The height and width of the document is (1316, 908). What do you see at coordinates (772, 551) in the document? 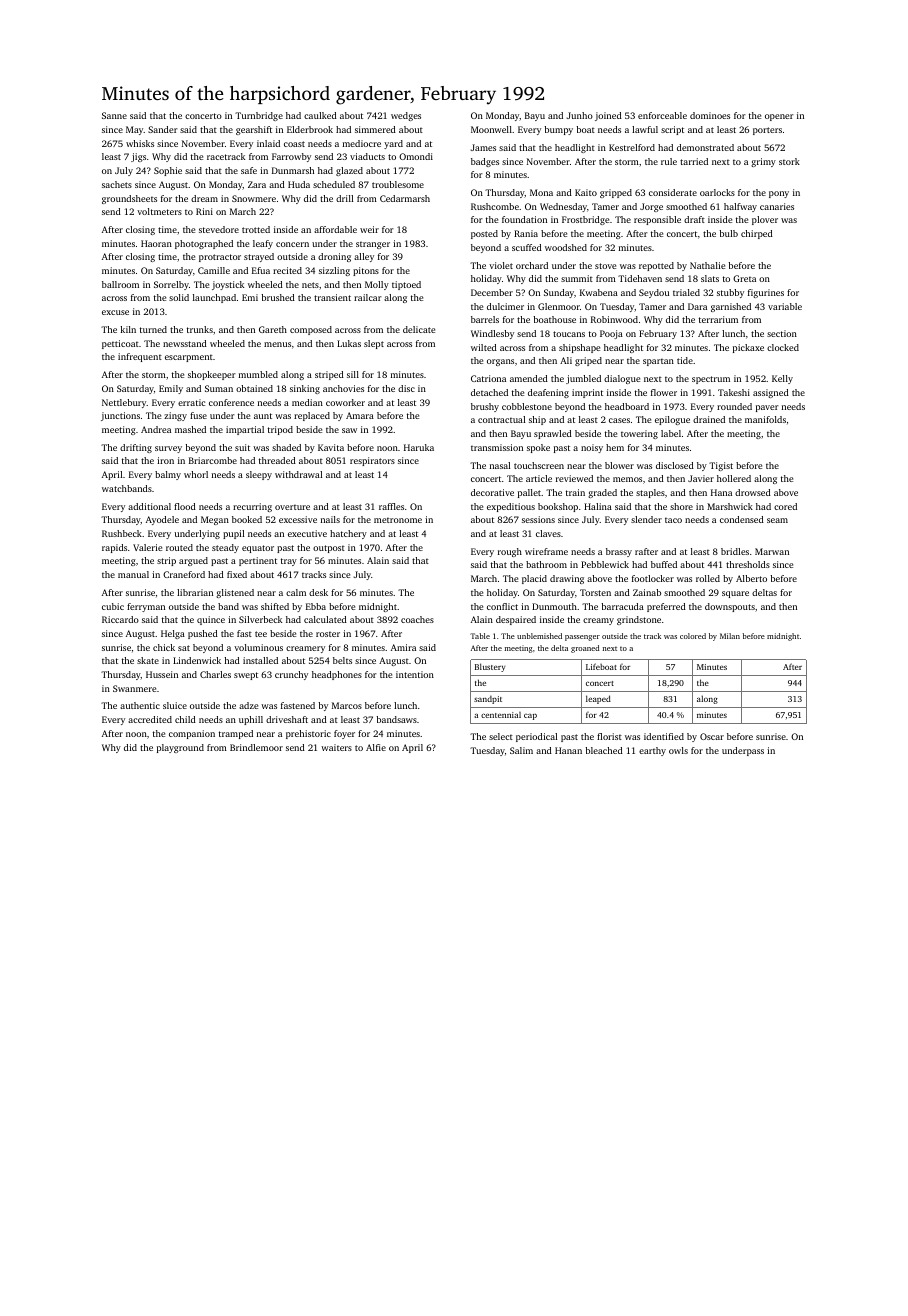
I see `Marwan` at bounding box center [772, 551].
